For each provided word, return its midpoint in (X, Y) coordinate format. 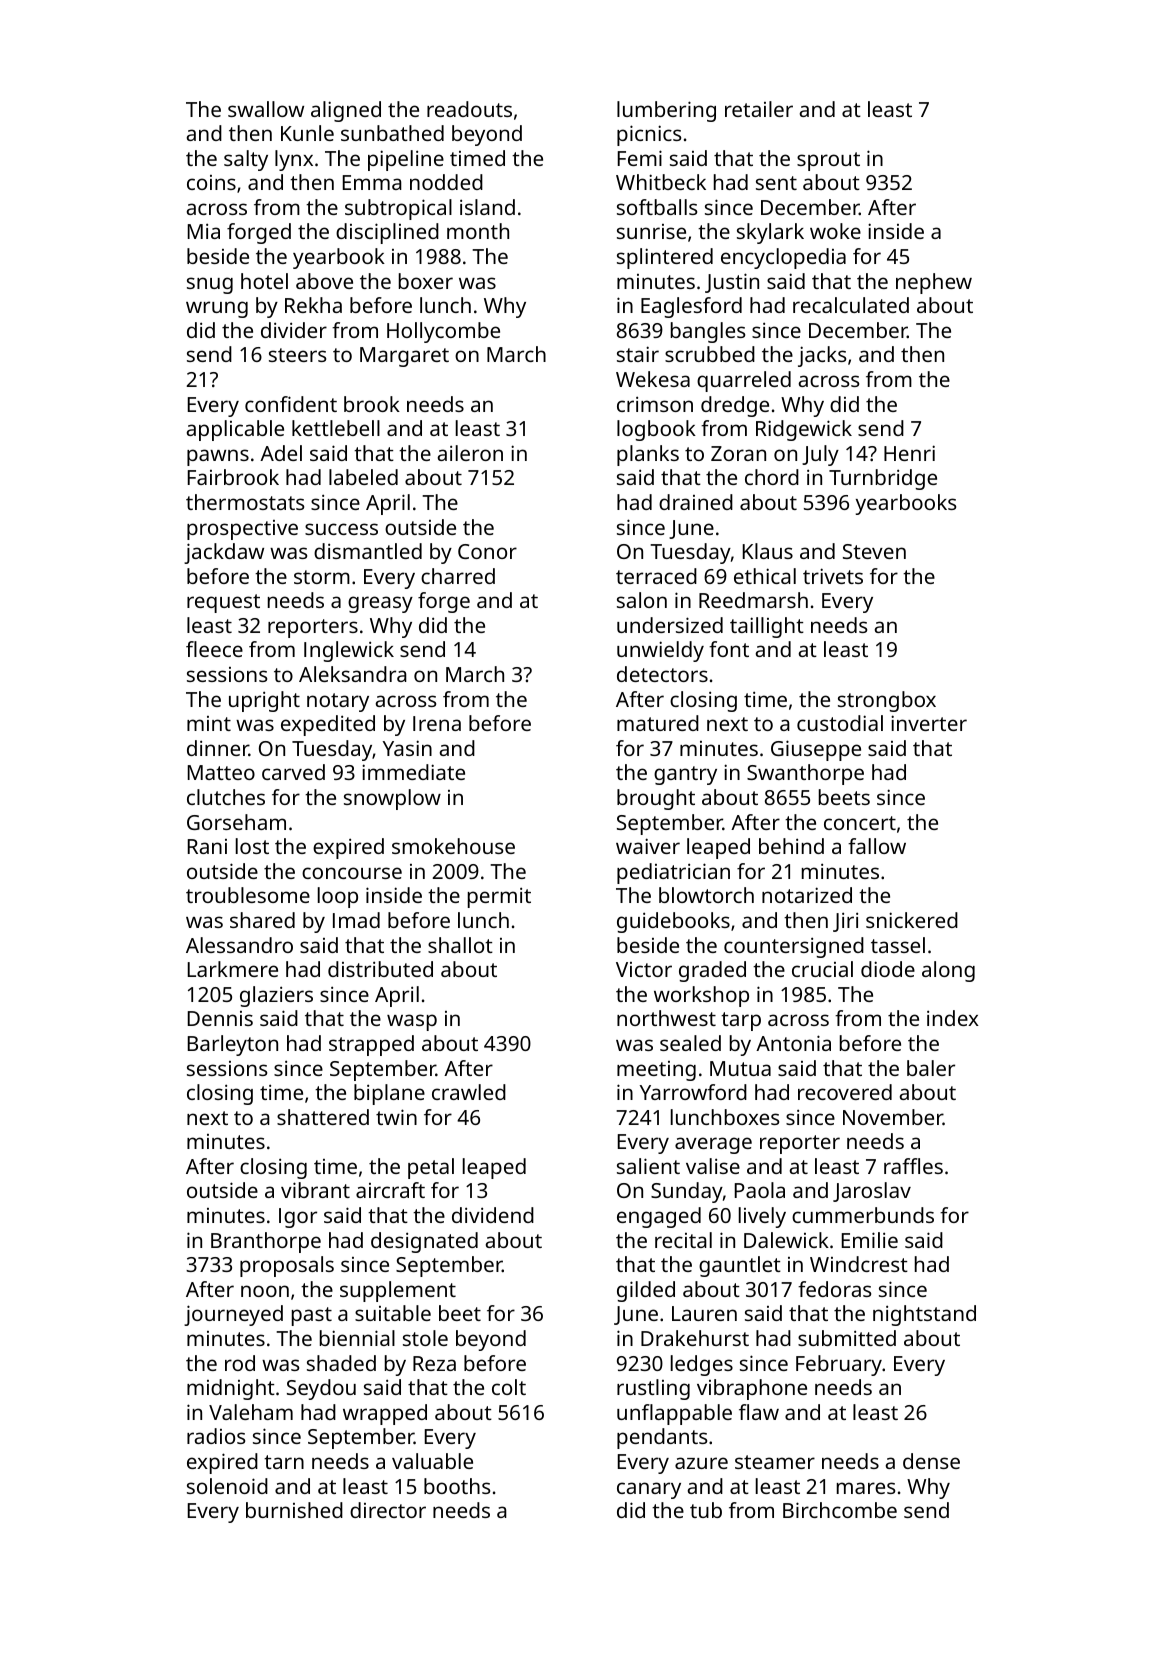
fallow (877, 846)
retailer (759, 109)
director (388, 1510)
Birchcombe (840, 1510)
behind (791, 846)
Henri (909, 453)
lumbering (666, 111)
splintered (665, 258)
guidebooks (673, 922)
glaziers (276, 996)
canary (649, 1490)
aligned (346, 111)
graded (712, 971)
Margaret (404, 357)
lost (252, 846)
